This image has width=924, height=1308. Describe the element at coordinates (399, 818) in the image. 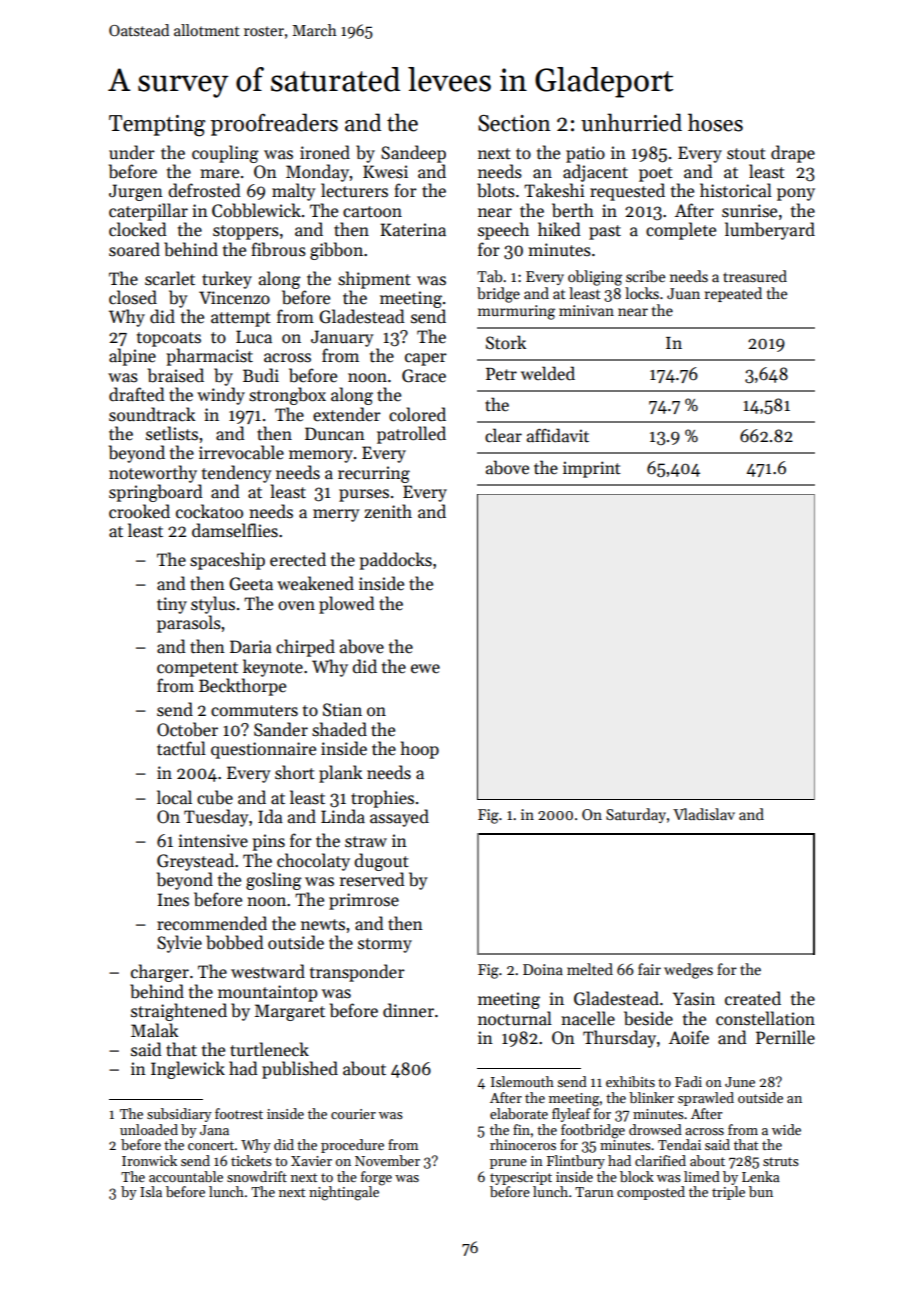

I see `assayed` at that location.
